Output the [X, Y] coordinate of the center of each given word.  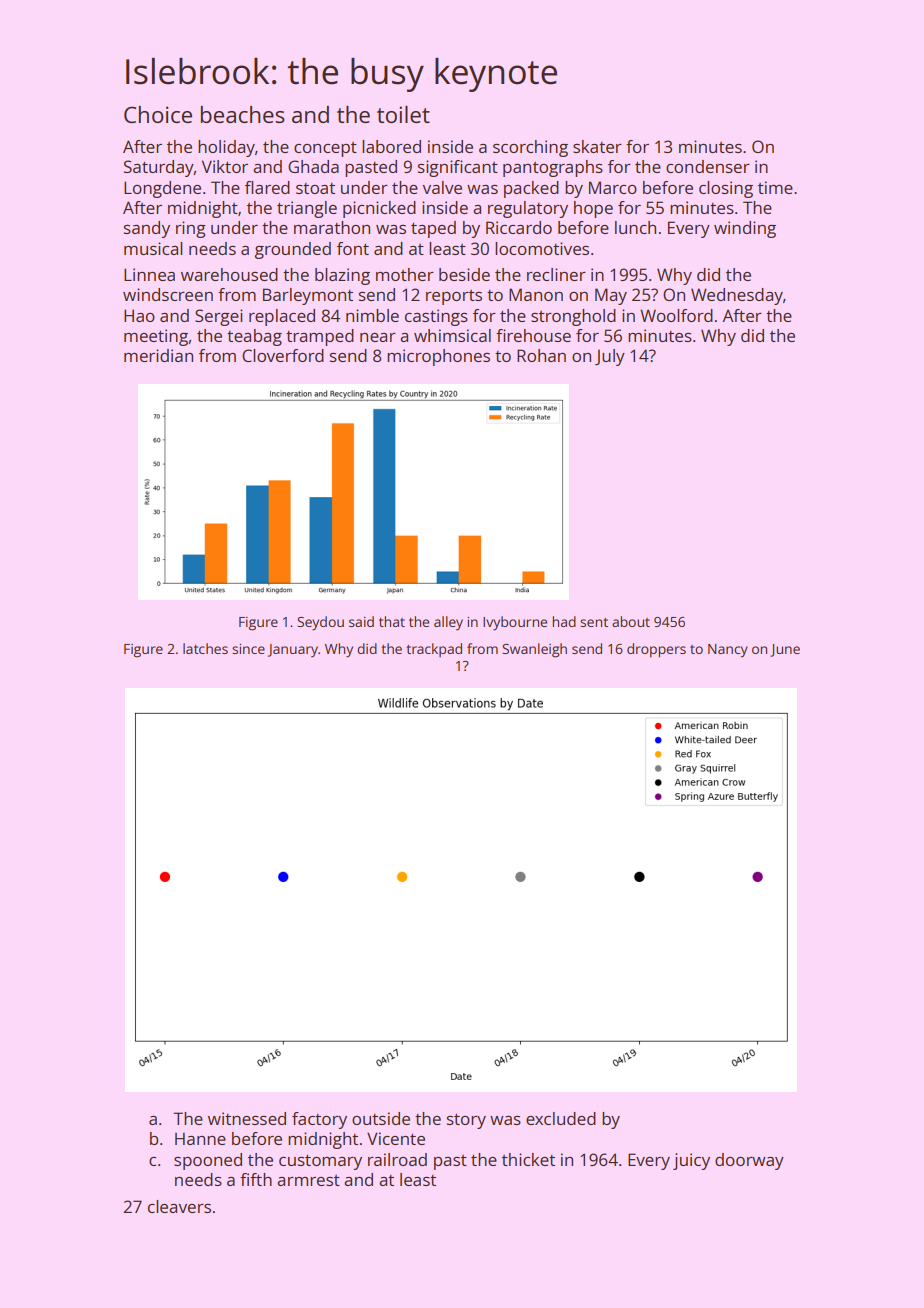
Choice [158, 114]
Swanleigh [534, 650]
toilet [403, 114]
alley [448, 623]
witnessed [247, 1118]
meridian [158, 355]
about [631, 621]
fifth [256, 1179]
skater [597, 146]
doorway [749, 1161]
